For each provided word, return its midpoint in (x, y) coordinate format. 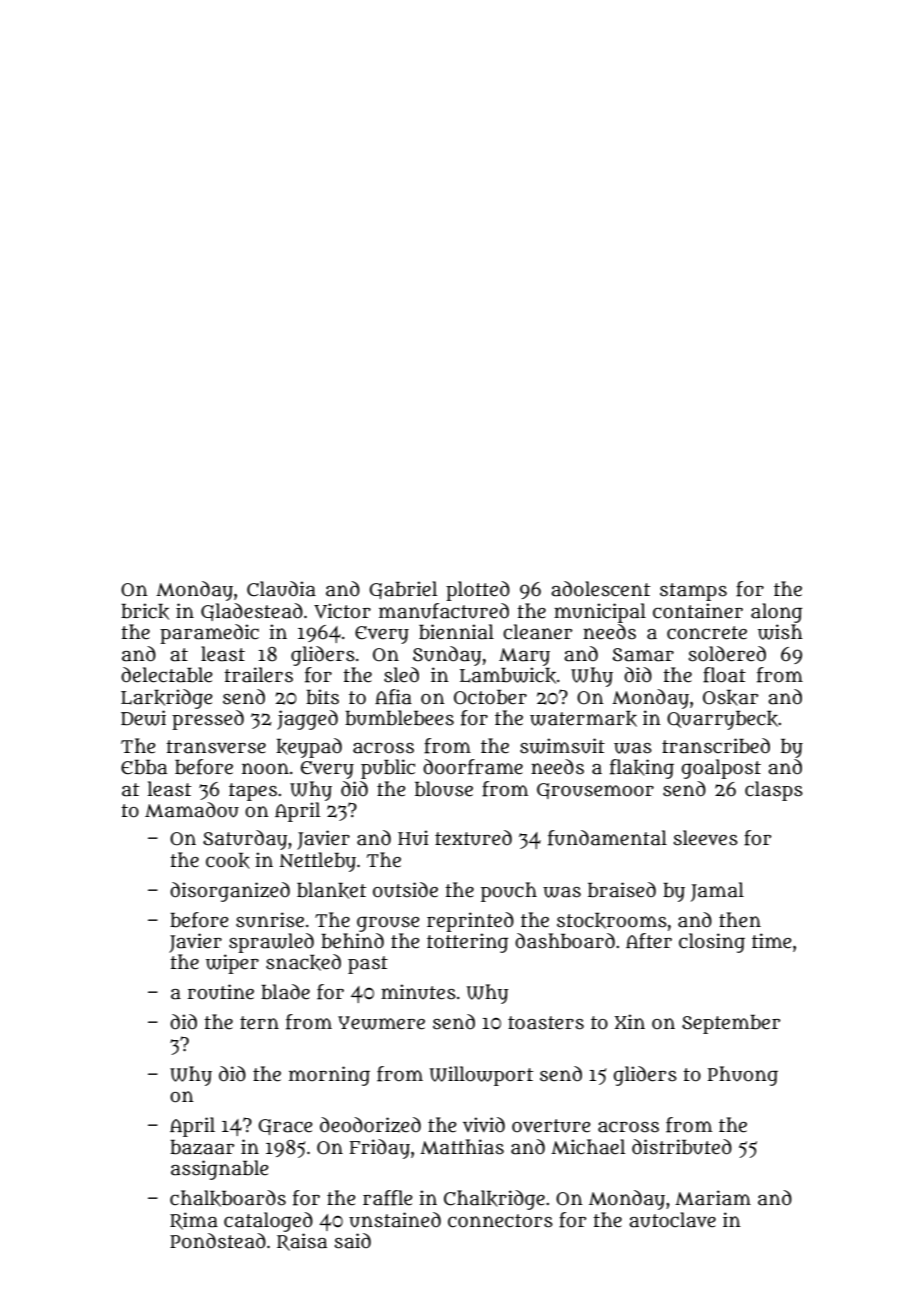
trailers (258, 675)
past (368, 965)
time (772, 941)
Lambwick (508, 675)
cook (228, 861)
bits (322, 697)
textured (473, 838)
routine (221, 992)
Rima (194, 1221)
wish (780, 632)
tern (259, 1023)
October (490, 697)
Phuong (743, 1076)
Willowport (481, 1076)
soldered (727, 654)
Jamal (717, 892)
